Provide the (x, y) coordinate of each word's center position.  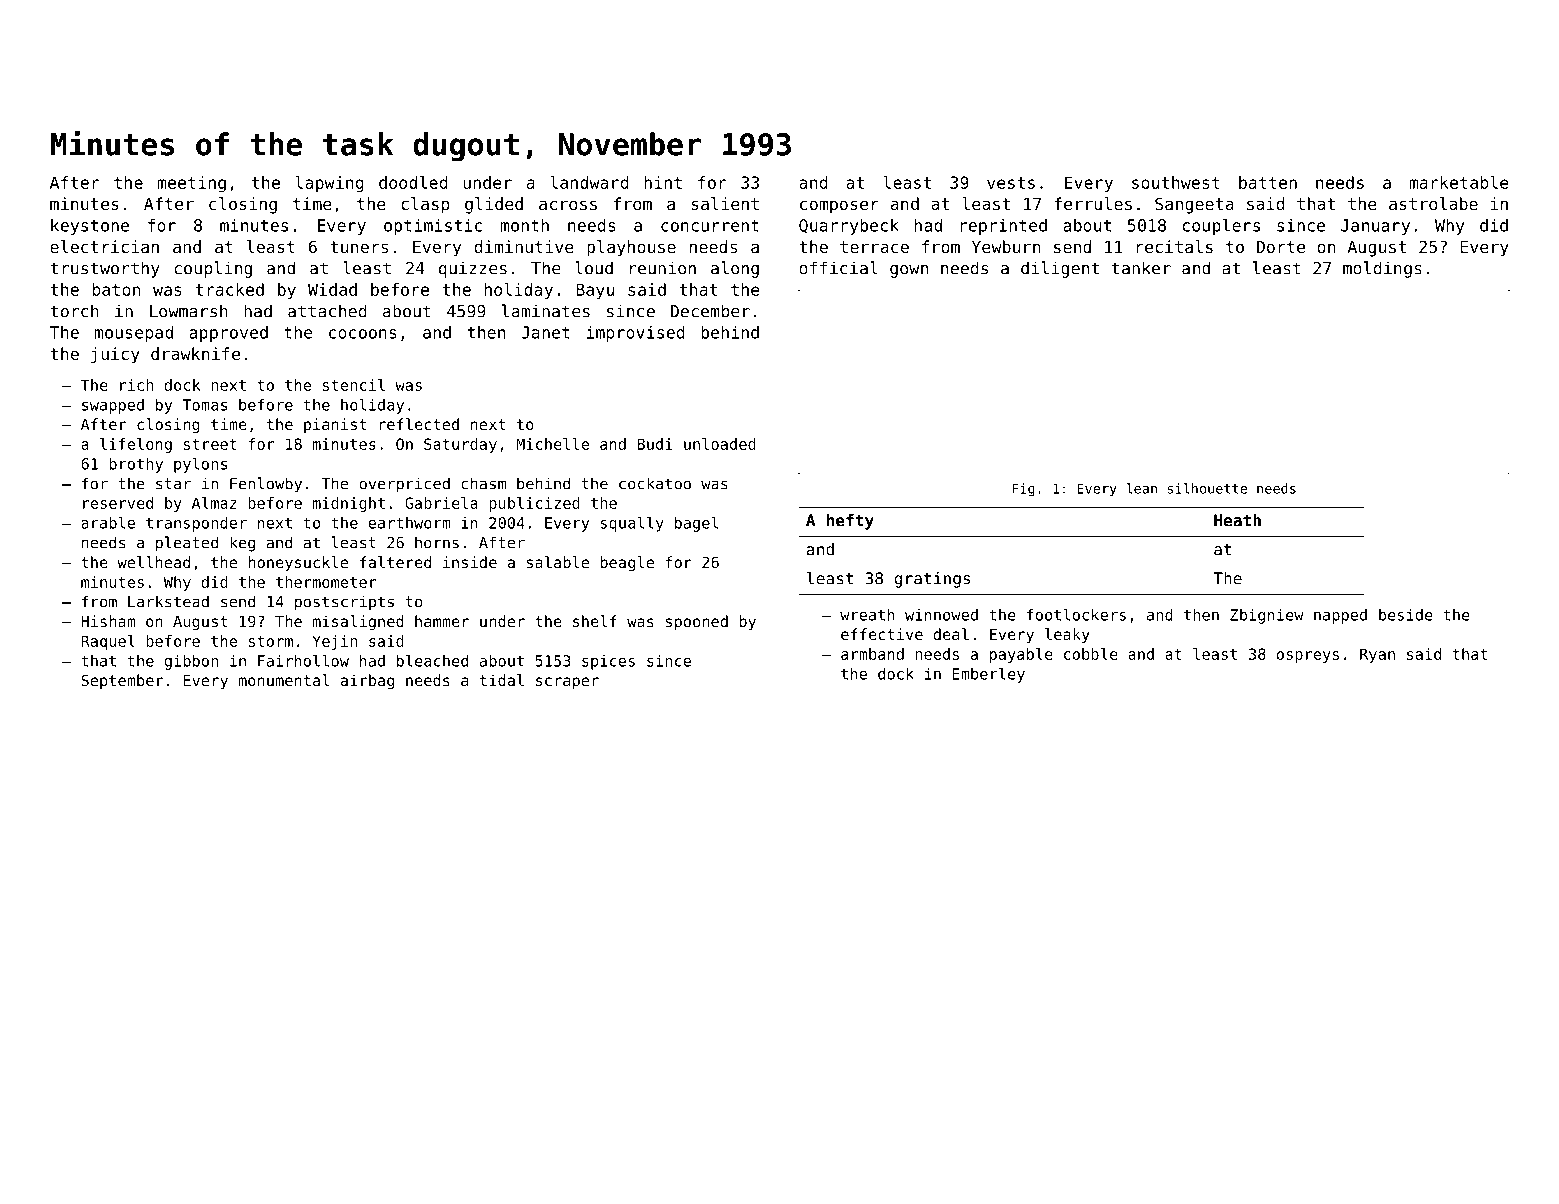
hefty (850, 522)
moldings (1382, 269)
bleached (432, 660)
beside (1406, 615)
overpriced (404, 485)
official (838, 268)
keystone (90, 227)
